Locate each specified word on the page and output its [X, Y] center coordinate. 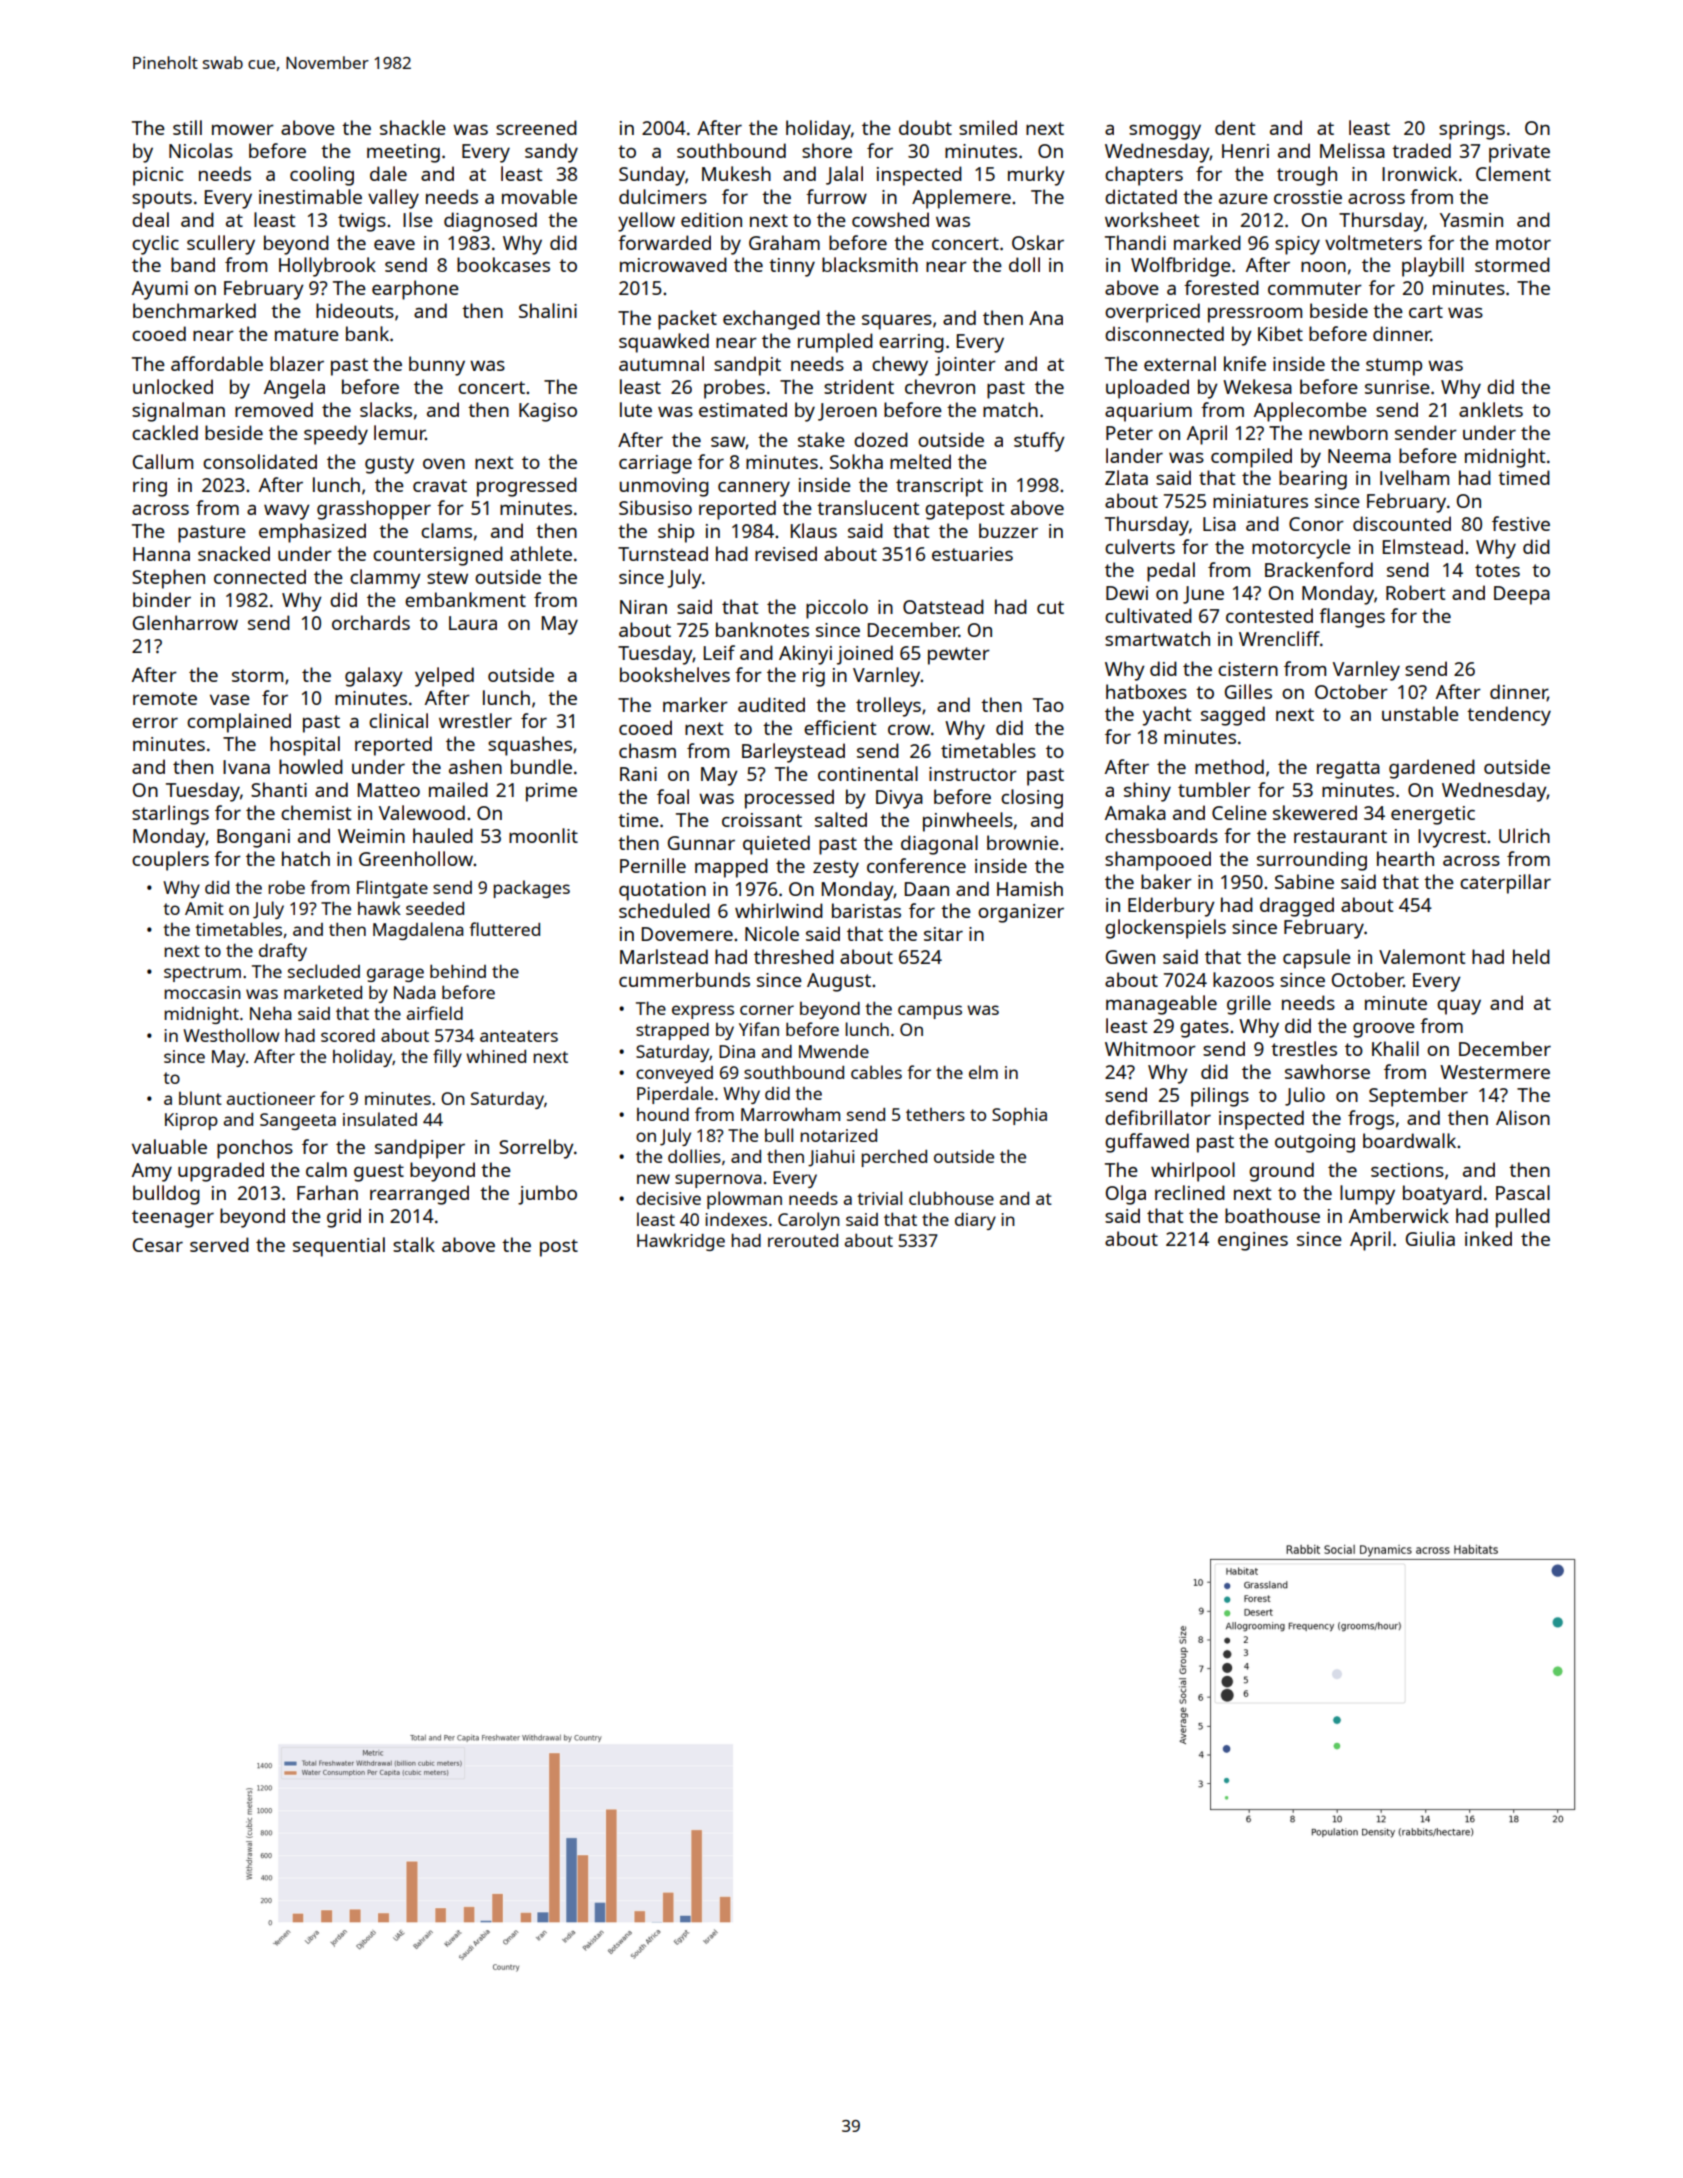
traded [1421, 150]
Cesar [158, 1245]
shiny [1147, 792]
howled [311, 766]
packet [687, 320]
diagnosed [490, 222]
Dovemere [687, 934]
